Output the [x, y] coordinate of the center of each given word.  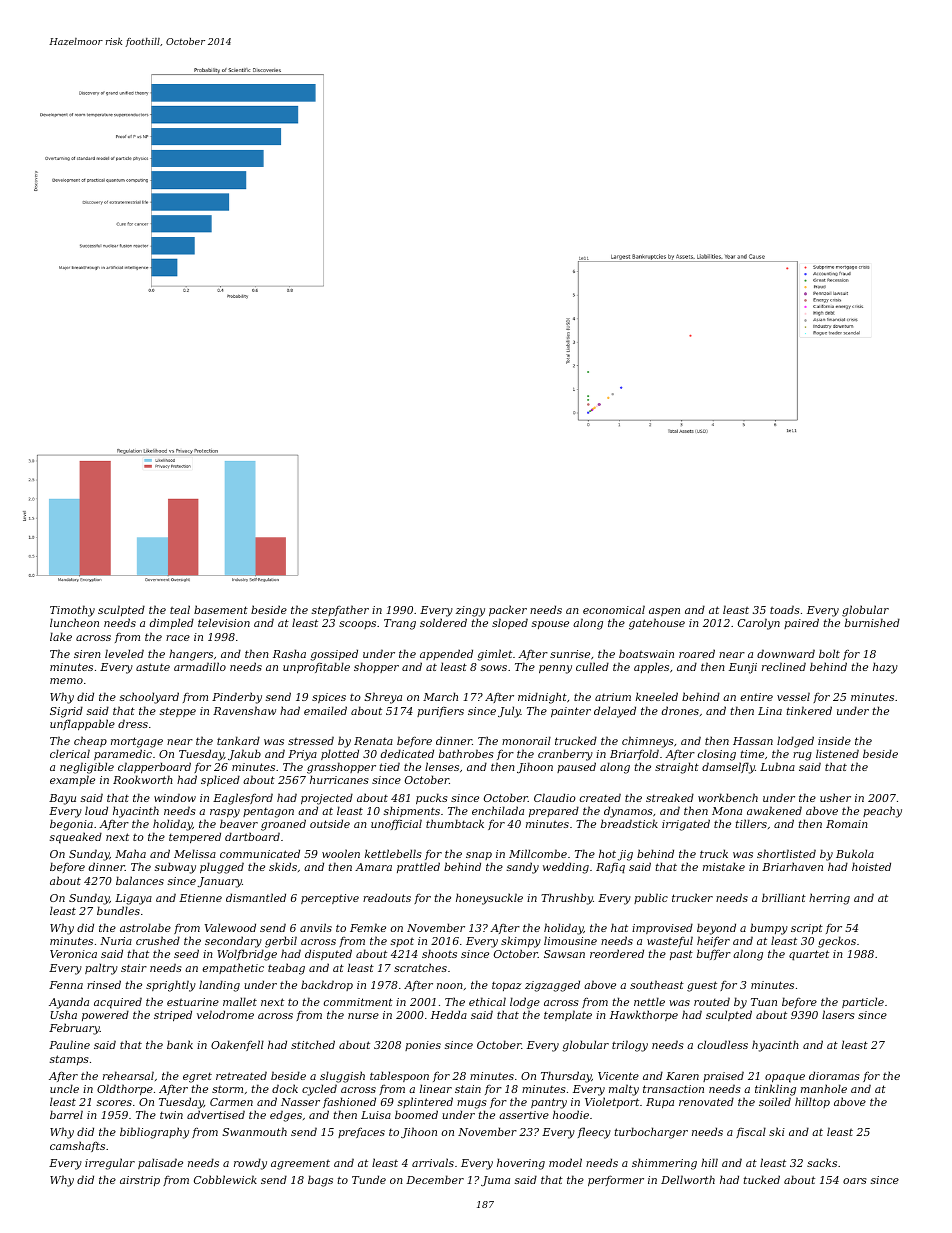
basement [221, 609]
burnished [872, 622]
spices [329, 698]
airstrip [140, 1181]
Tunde [369, 1179]
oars [855, 1181]
